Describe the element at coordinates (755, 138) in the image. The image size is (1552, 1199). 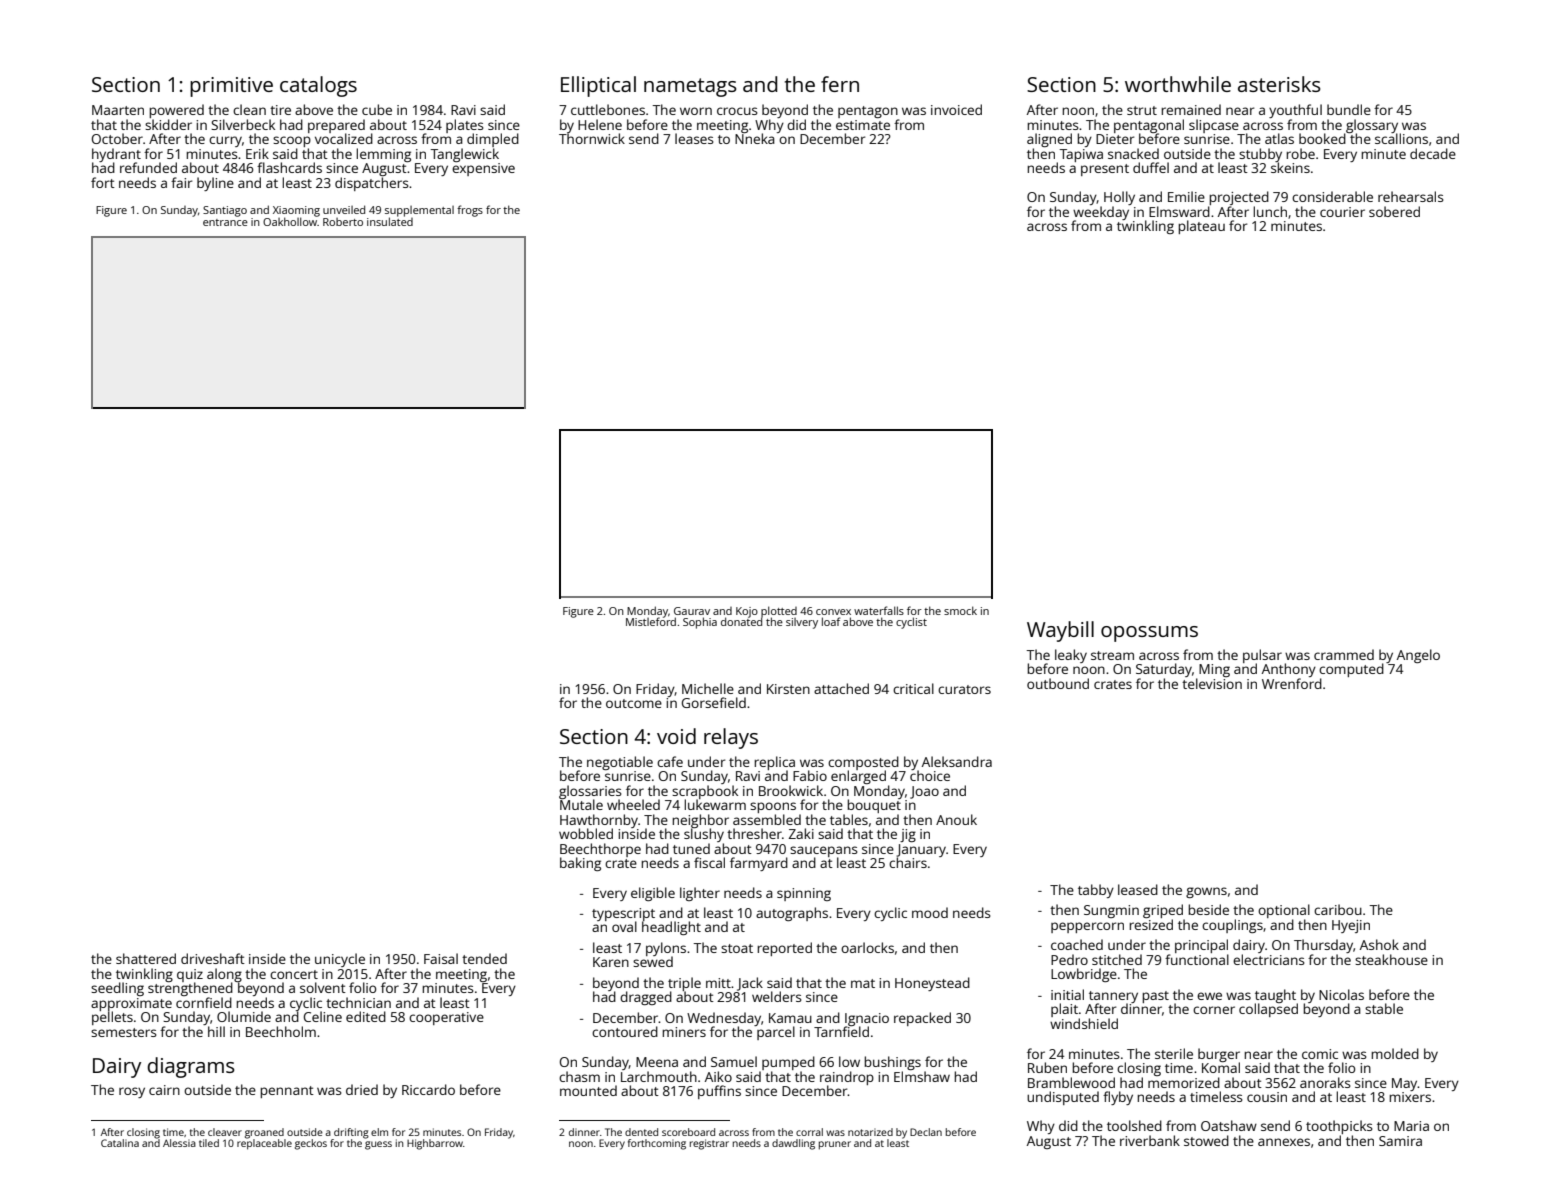
I see `Nneka` at that location.
